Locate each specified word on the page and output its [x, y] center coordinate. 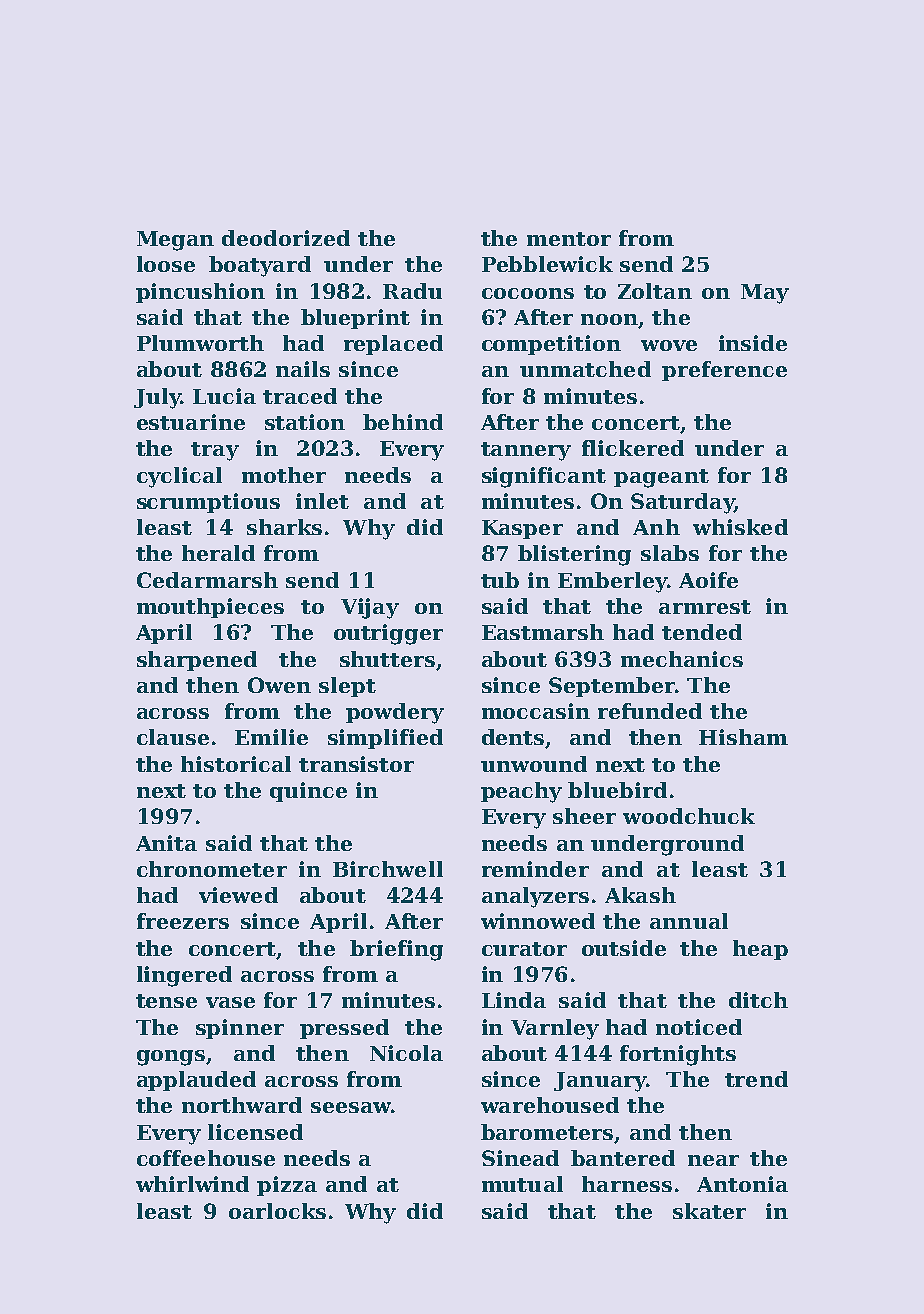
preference [724, 371]
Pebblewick [547, 264]
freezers [183, 921]
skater [709, 1211]
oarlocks [277, 1211]
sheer [584, 816]
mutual [522, 1184]
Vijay [370, 608]
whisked [740, 527]
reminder [535, 869]
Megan [175, 241]
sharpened [197, 661]
